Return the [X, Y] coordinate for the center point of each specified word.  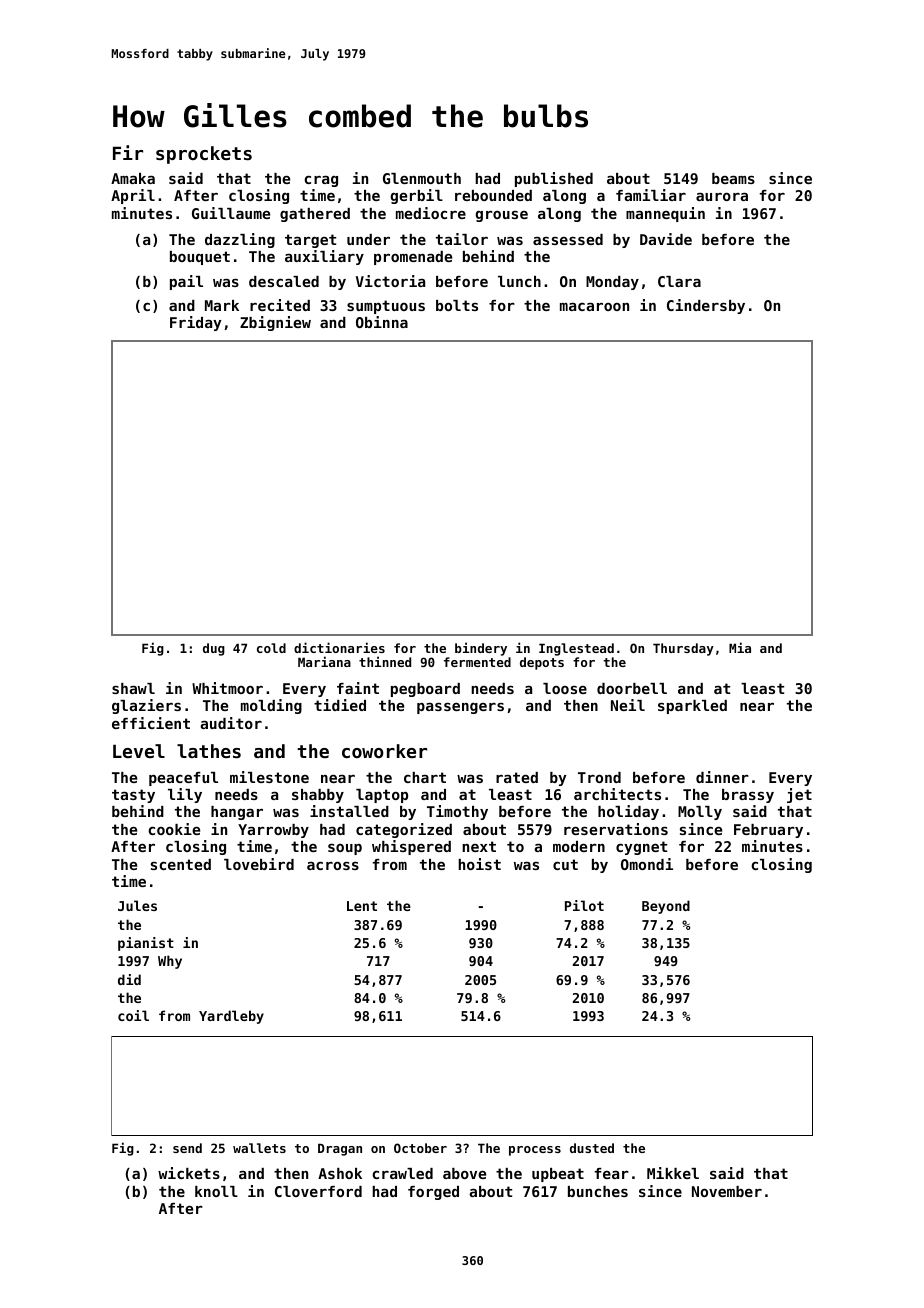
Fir [128, 152]
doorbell [632, 688]
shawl [133, 688]
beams [733, 178]
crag [321, 181]
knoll [216, 1191]
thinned [385, 661]
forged [433, 1193]
